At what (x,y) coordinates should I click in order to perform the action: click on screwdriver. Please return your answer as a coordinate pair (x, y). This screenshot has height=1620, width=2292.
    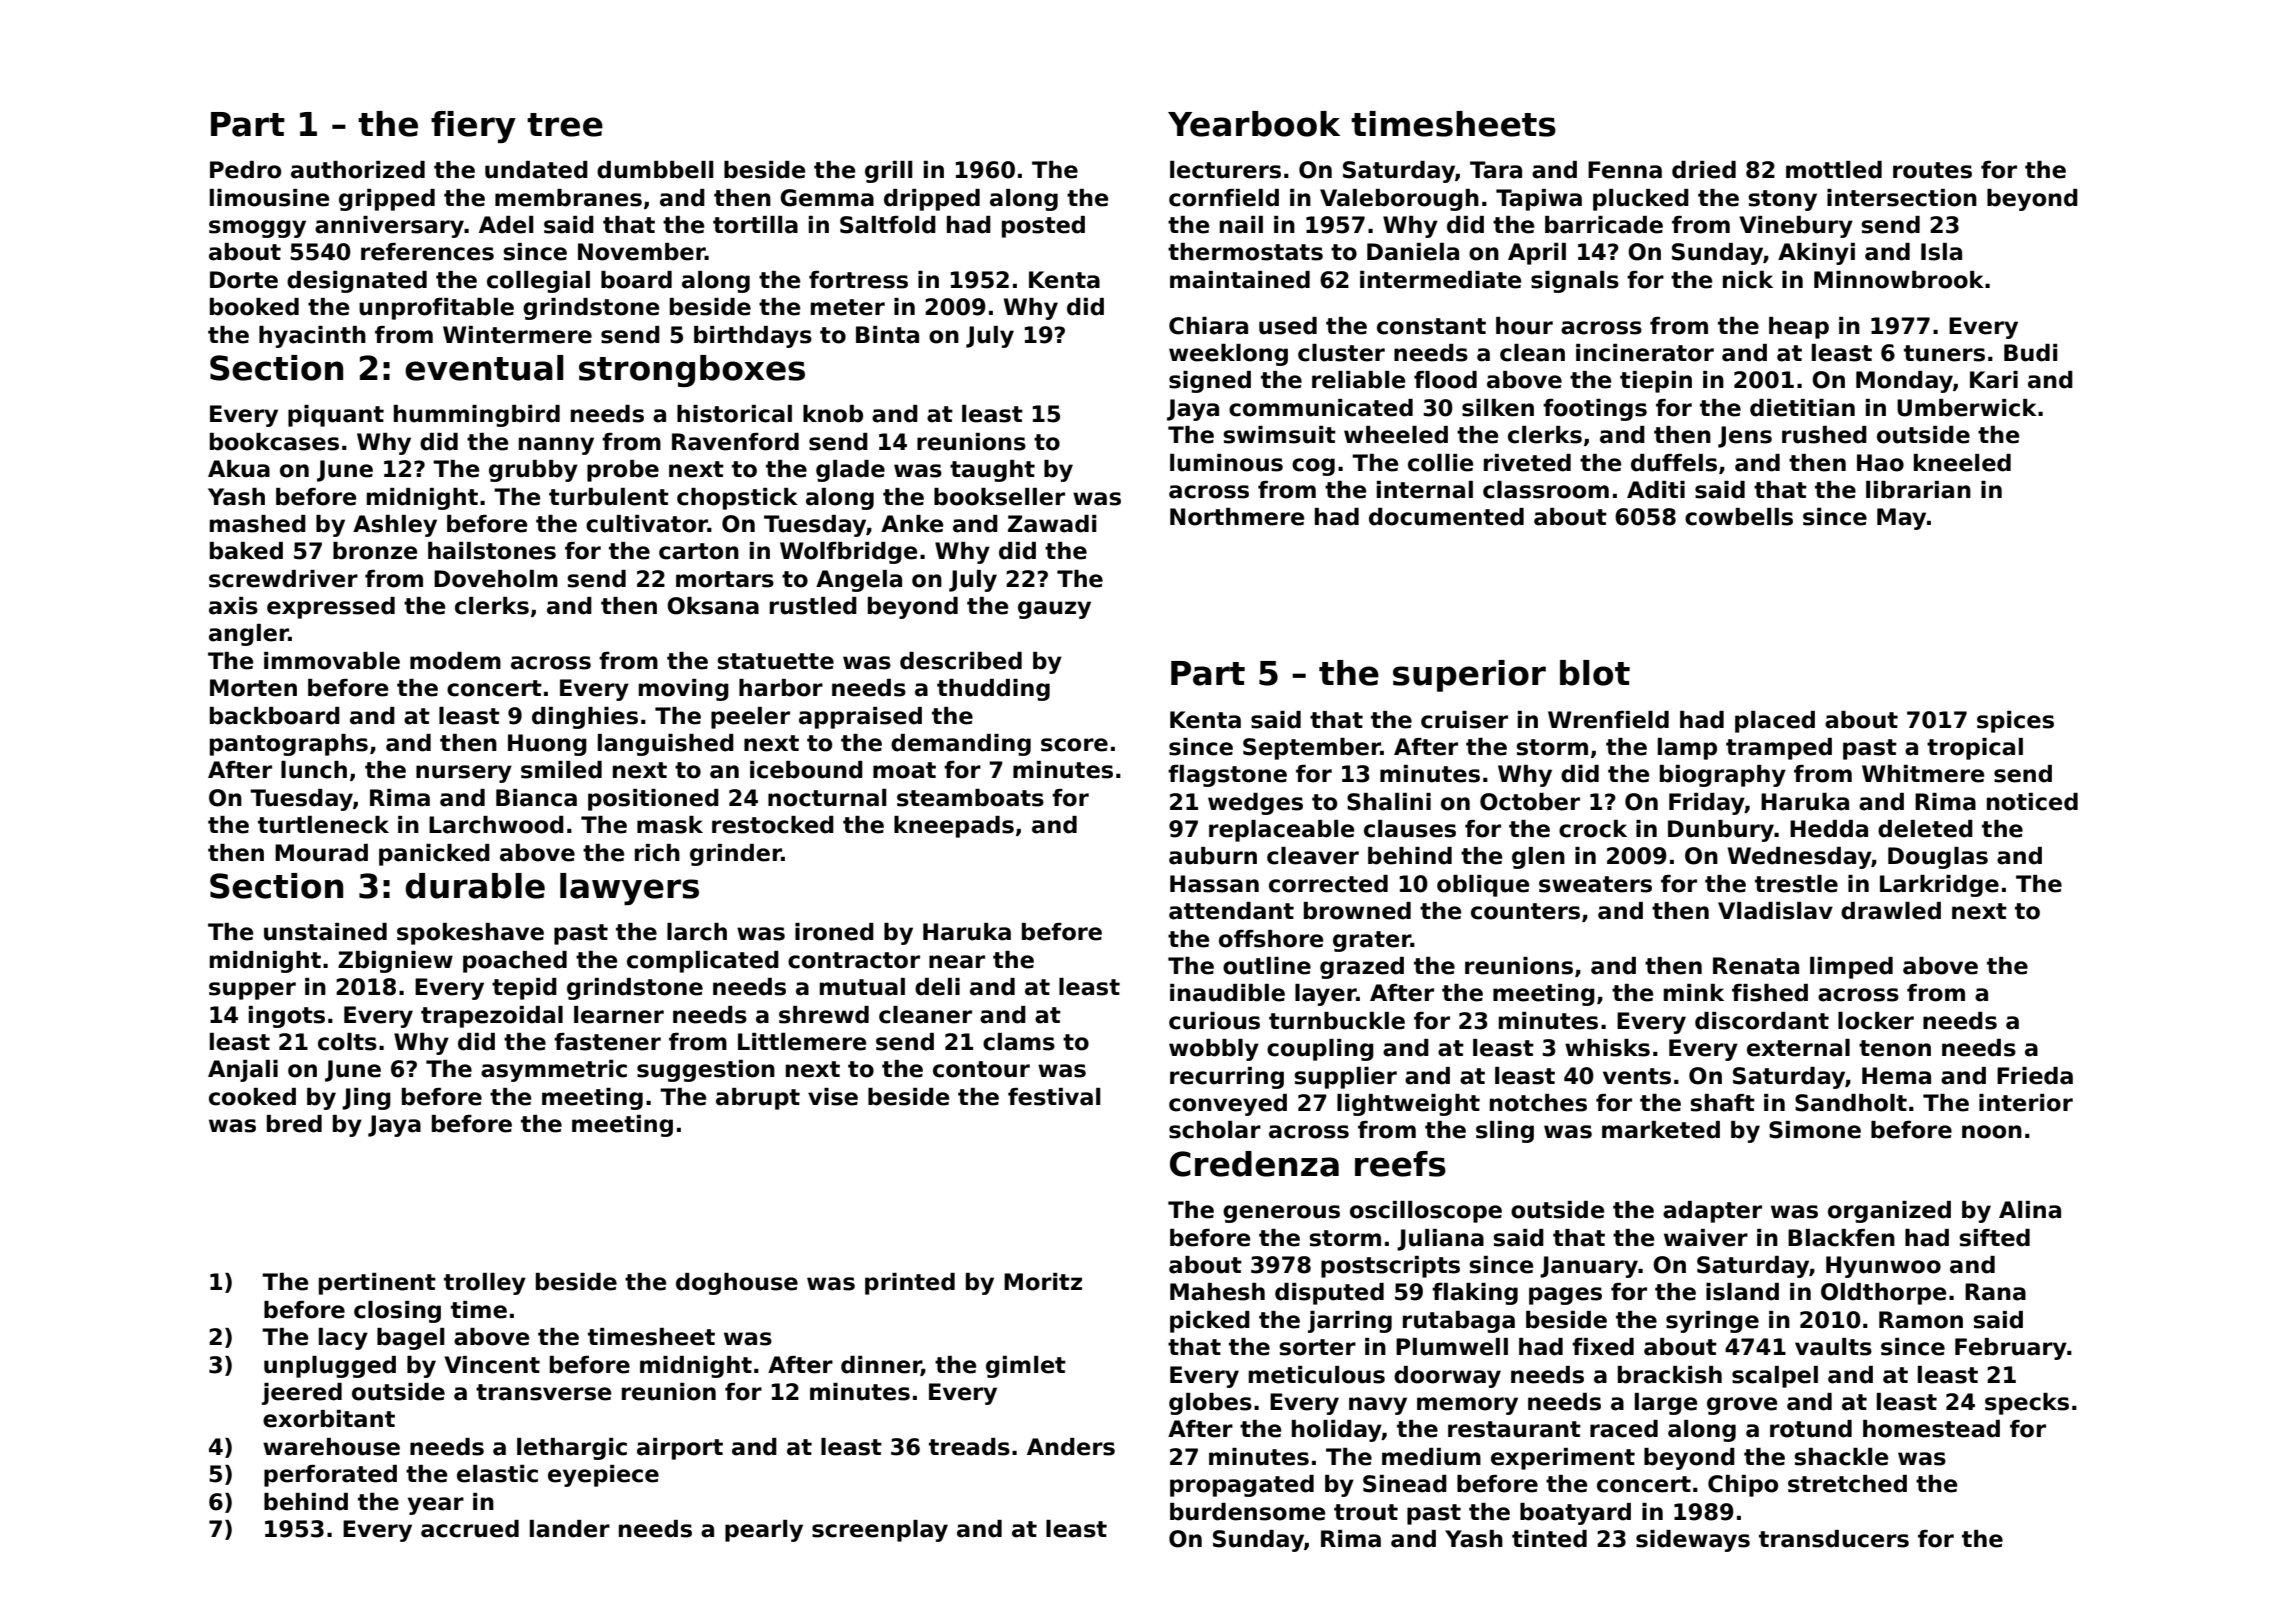
    Looking at the image, I should click on (283, 579).
